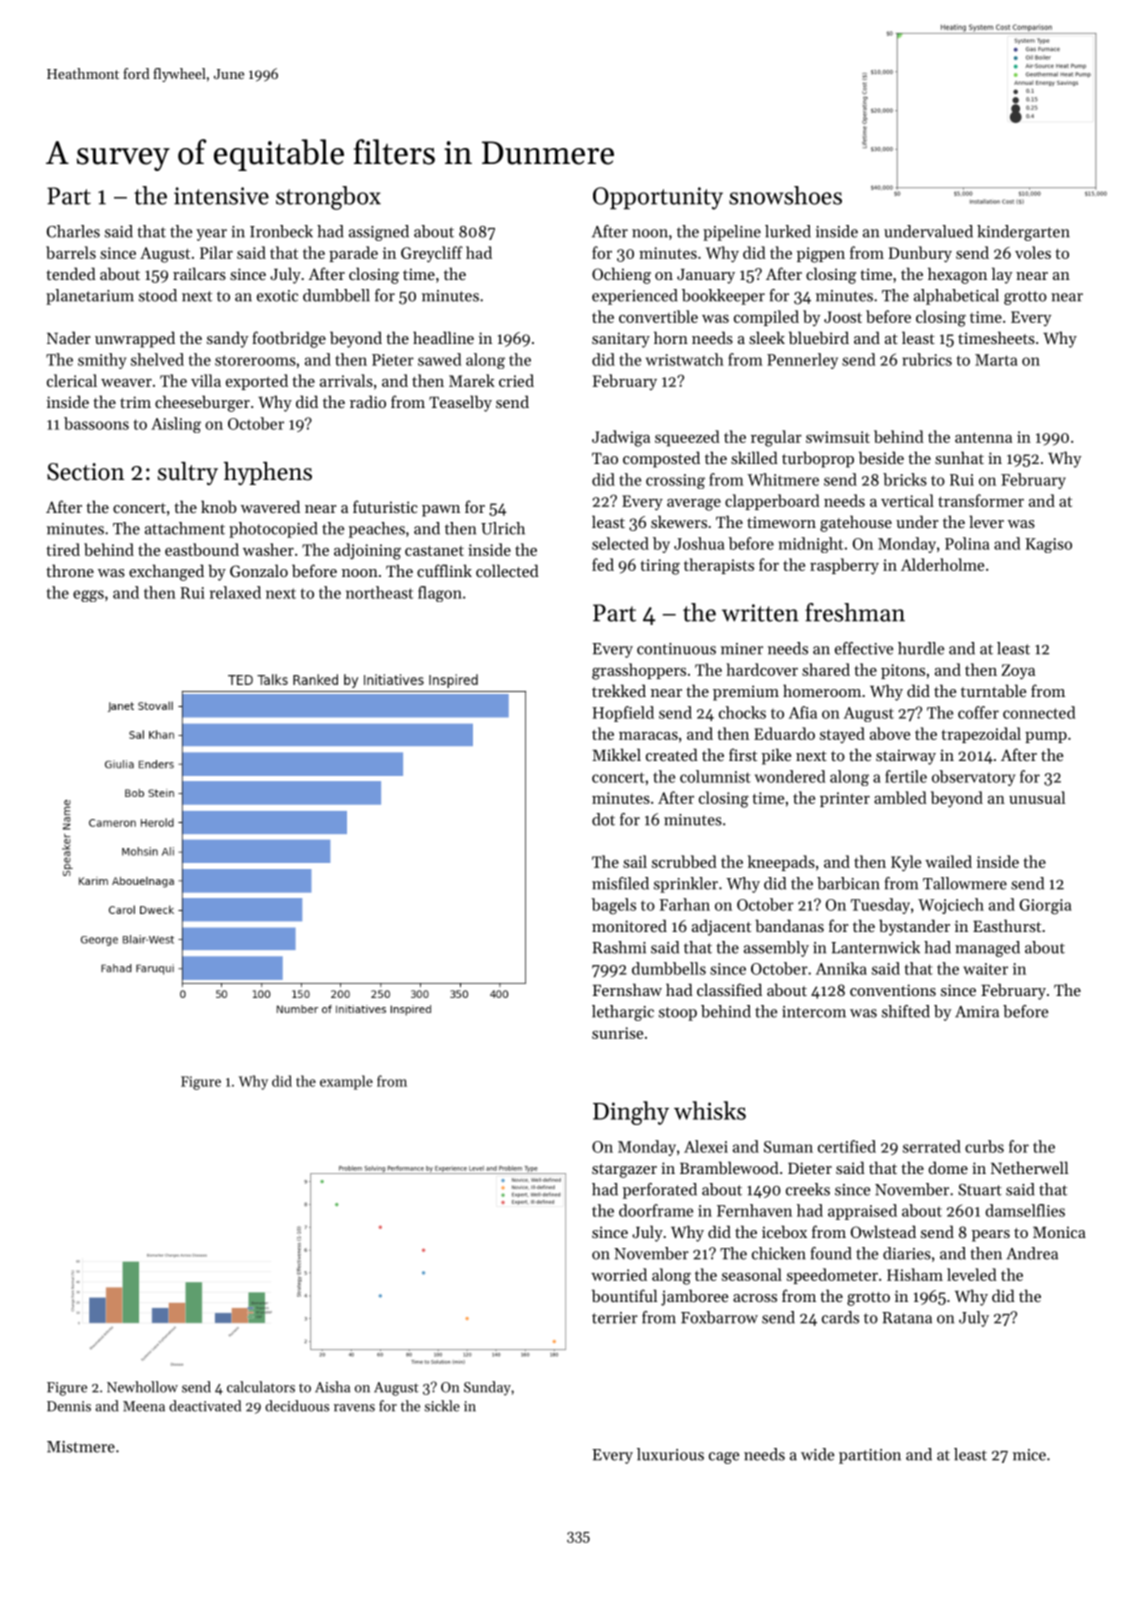 Image resolution: width=1133 pixels, height=1602 pixels. I want to click on sickle, so click(442, 1406).
